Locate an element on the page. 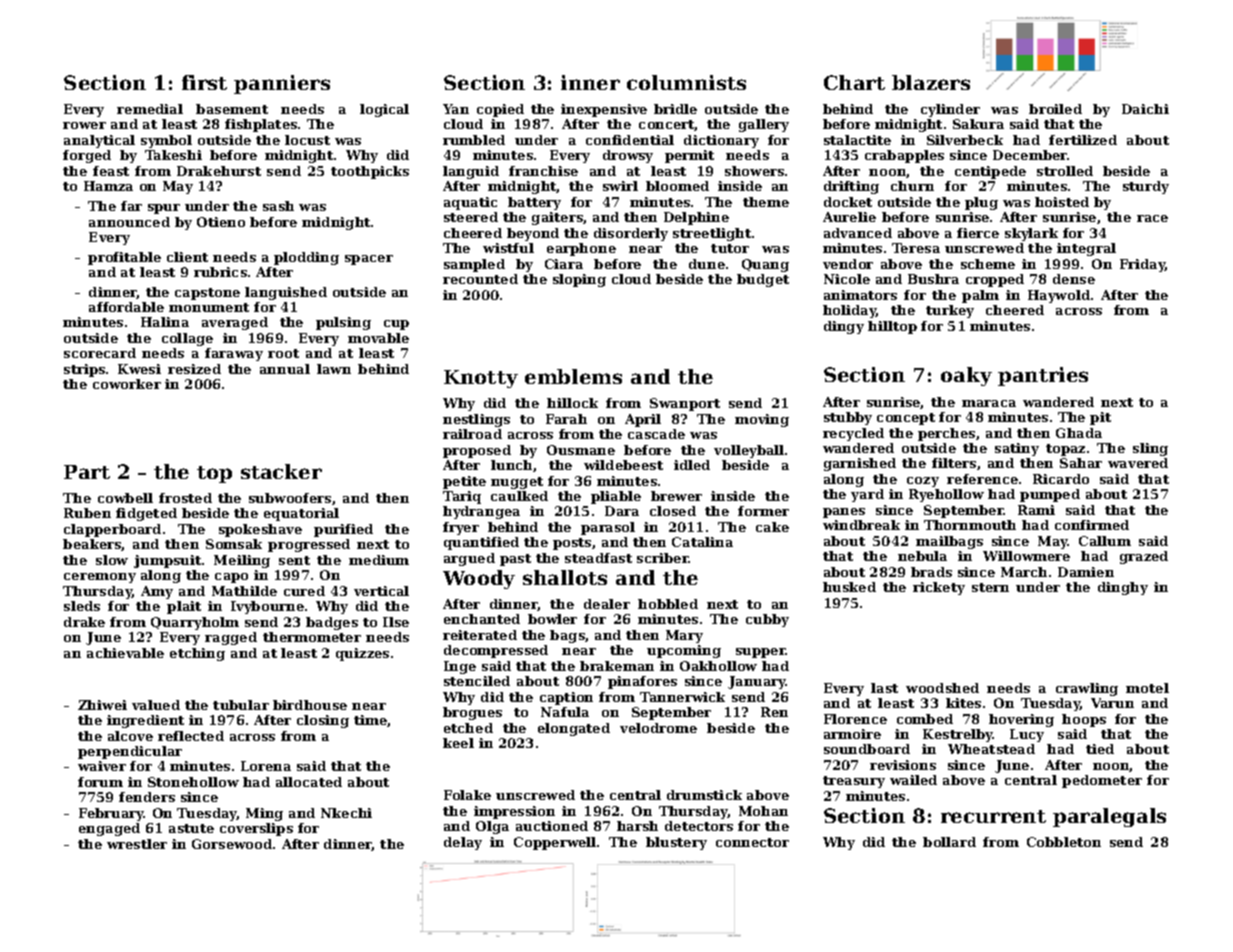  sash is located at coordinates (278, 206).
